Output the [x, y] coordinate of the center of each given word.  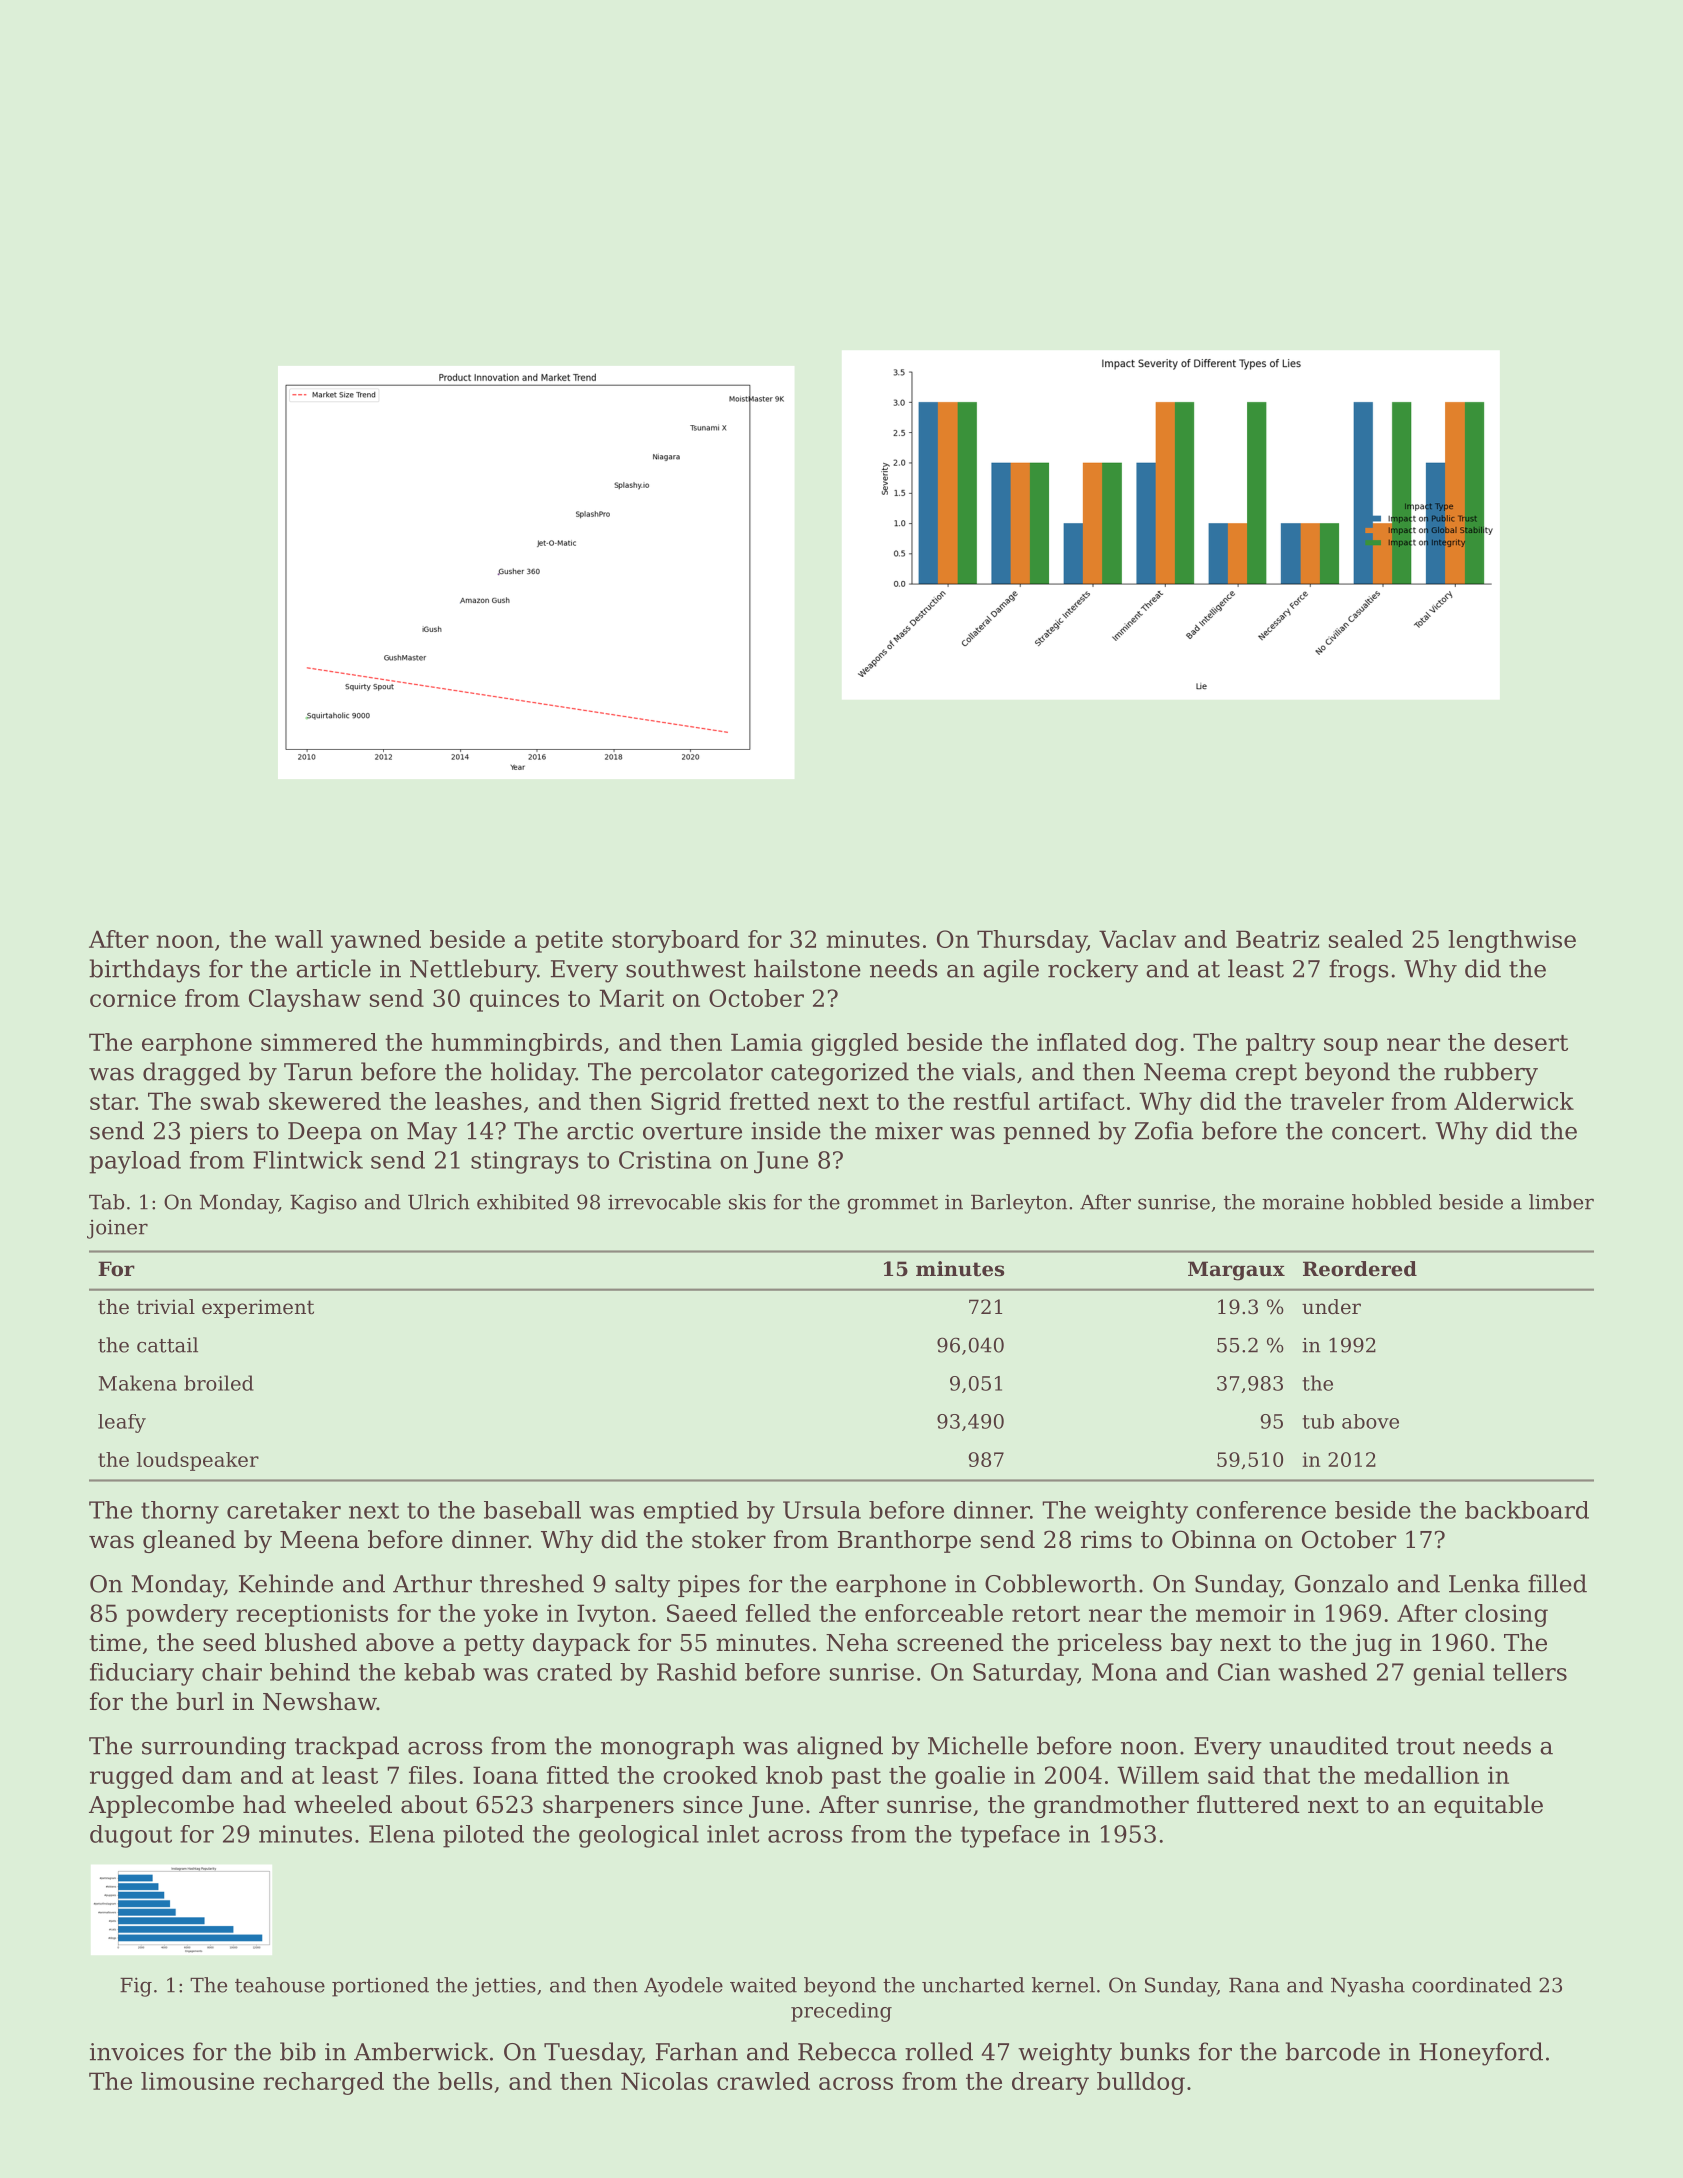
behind [310, 1672]
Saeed [702, 1613]
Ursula [822, 1510]
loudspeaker [198, 1461]
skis [747, 1202]
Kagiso [323, 1204]
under [1331, 1307]
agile [1011, 971]
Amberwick [421, 2051]
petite [569, 941]
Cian [1244, 1672]
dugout [131, 1836]
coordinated [1472, 1985]
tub [1318, 1421]
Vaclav [1137, 939]
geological [639, 1836]
